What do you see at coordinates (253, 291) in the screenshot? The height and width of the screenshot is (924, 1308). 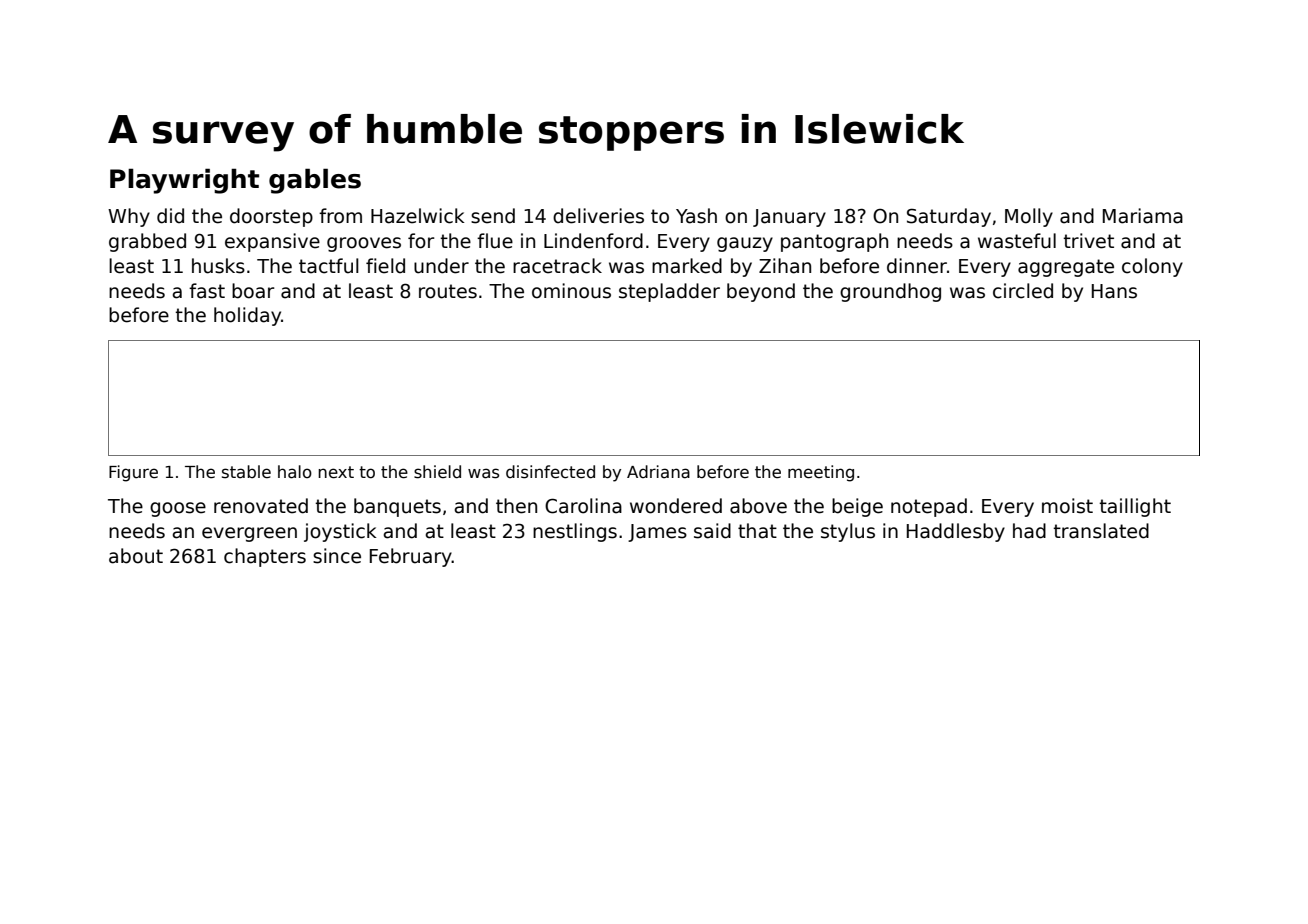 I see `boar` at bounding box center [253, 291].
